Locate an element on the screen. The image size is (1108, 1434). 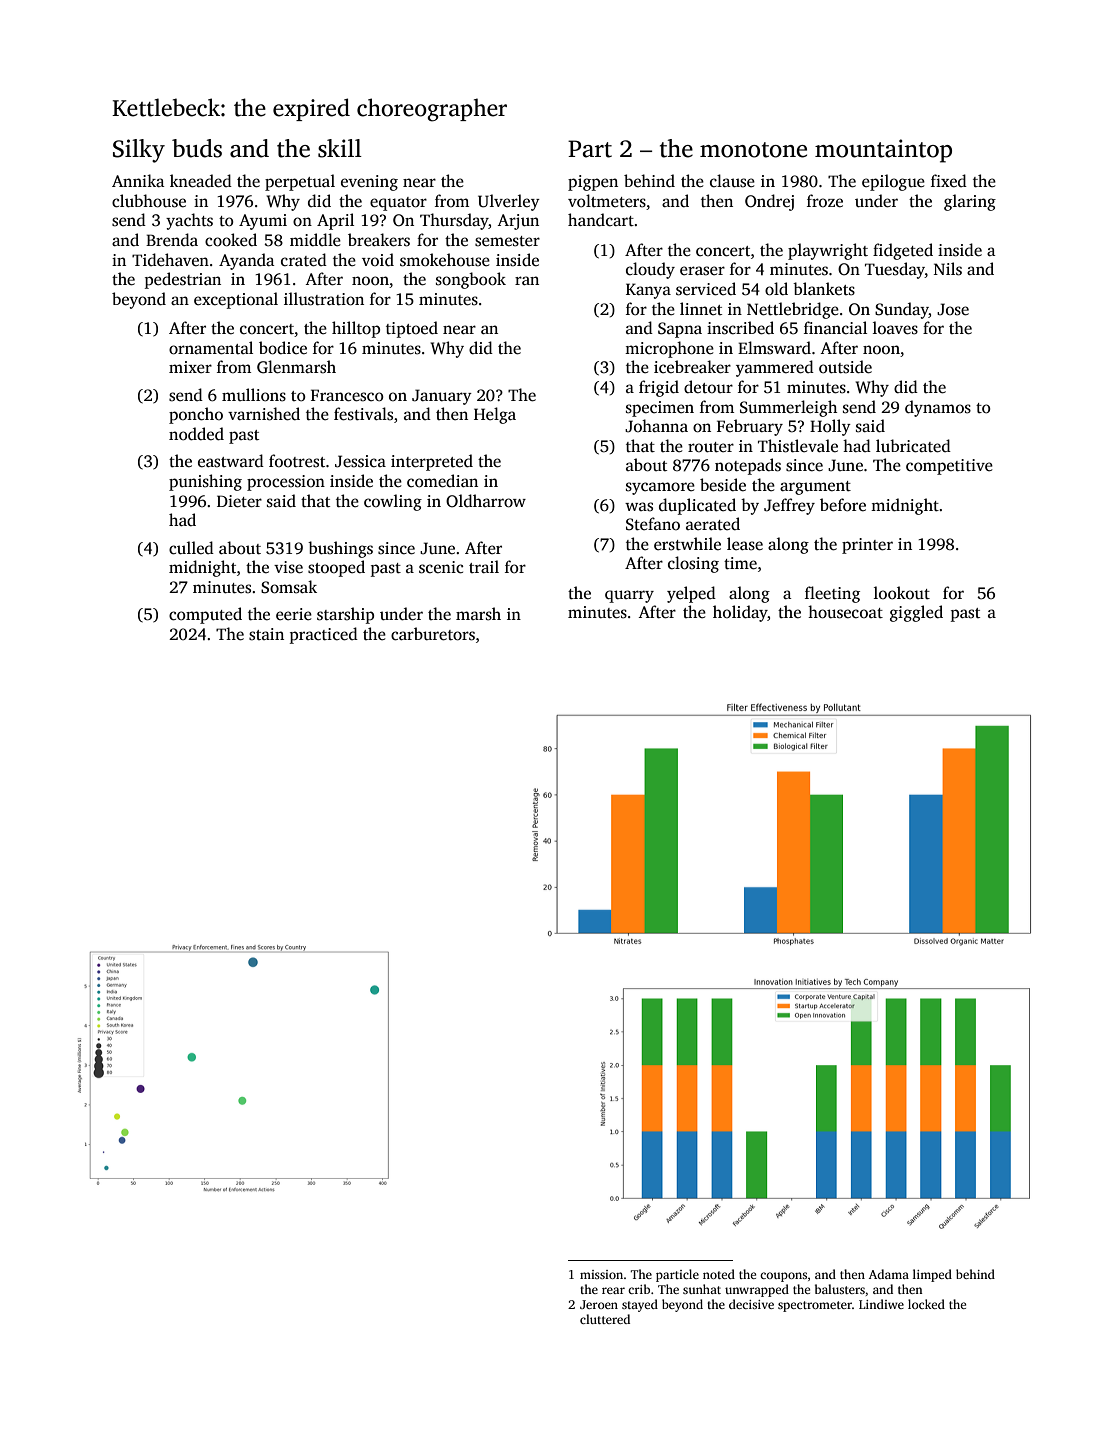
Brenda is located at coordinates (172, 239).
